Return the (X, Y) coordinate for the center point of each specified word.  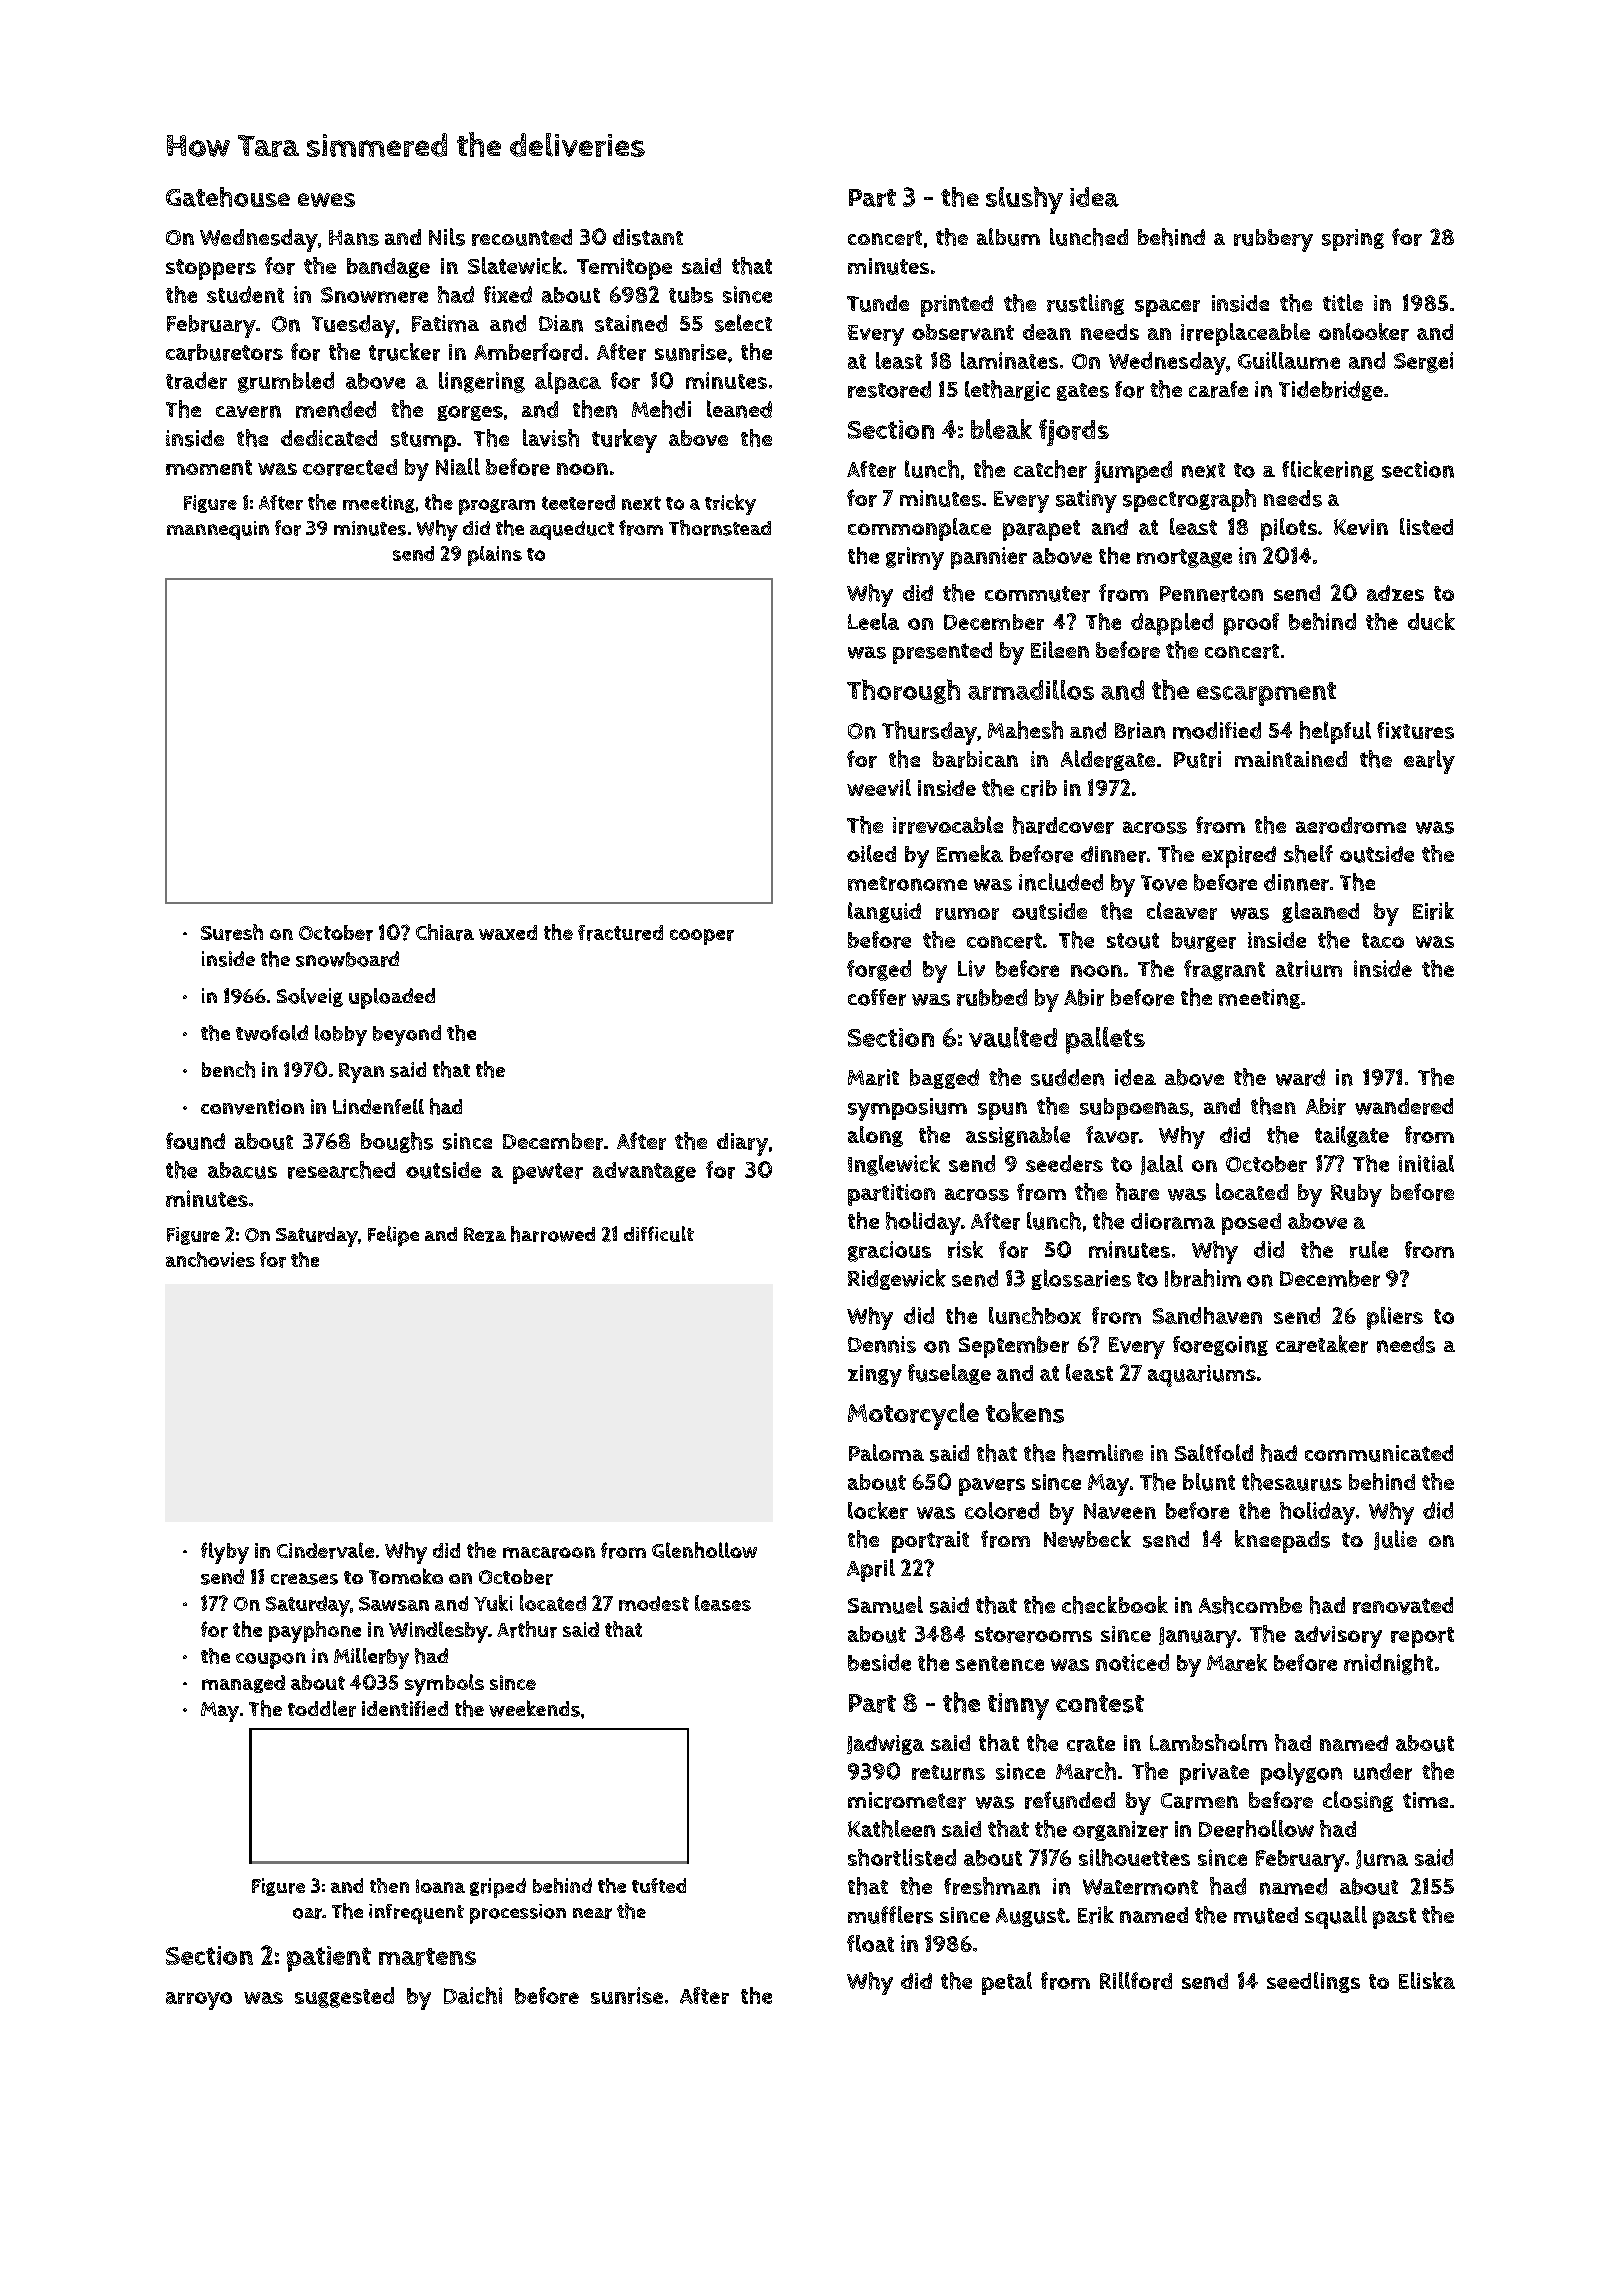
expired (1239, 857)
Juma (1382, 1859)
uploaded (392, 998)
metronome (907, 883)
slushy (1024, 200)
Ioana (440, 1886)
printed (957, 306)
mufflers (890, 1915)
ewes (326, 200)
